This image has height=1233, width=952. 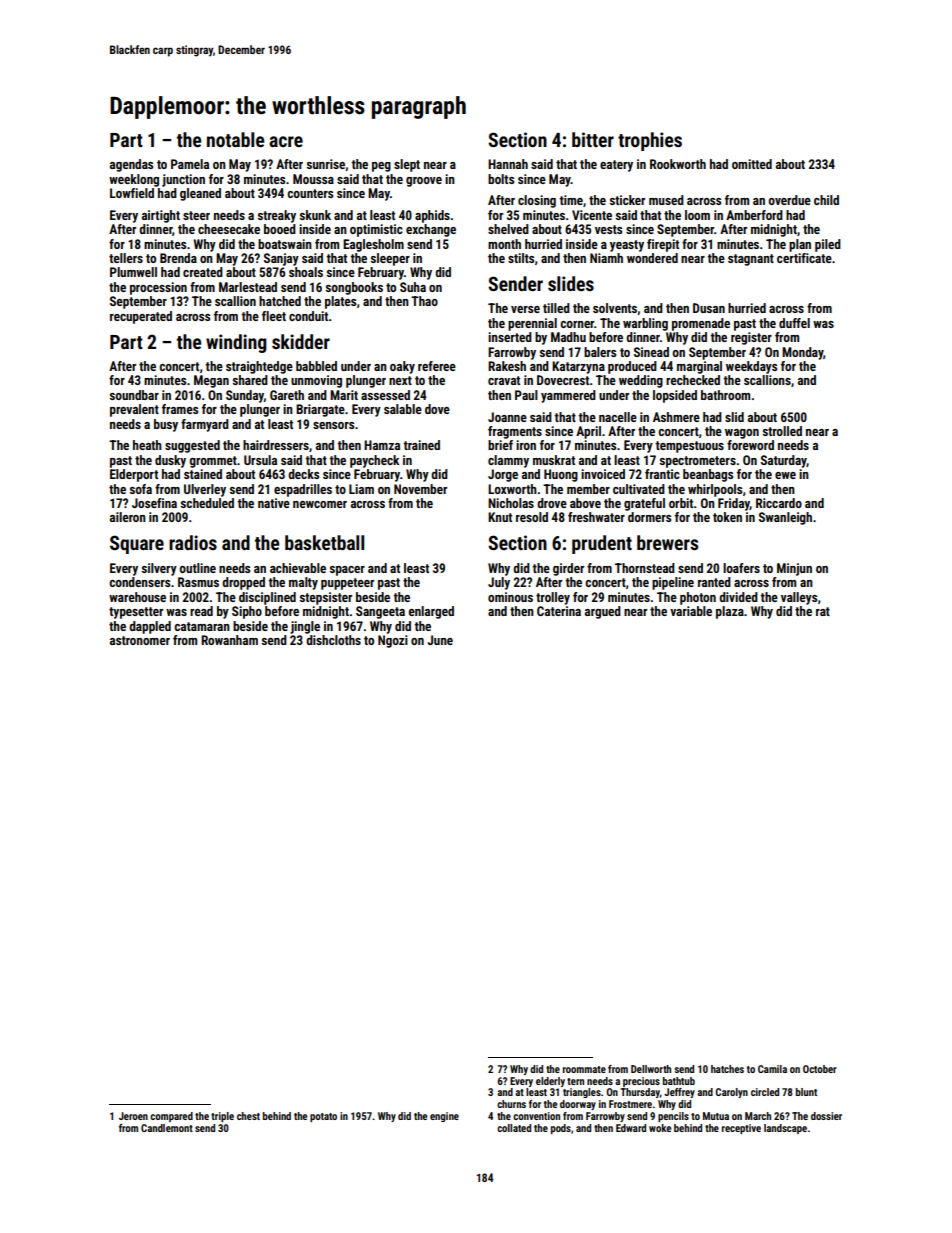 What do you see at coordinates (725, 395) in the image?
I see `bathroom` at bounding box center [725, 395].
